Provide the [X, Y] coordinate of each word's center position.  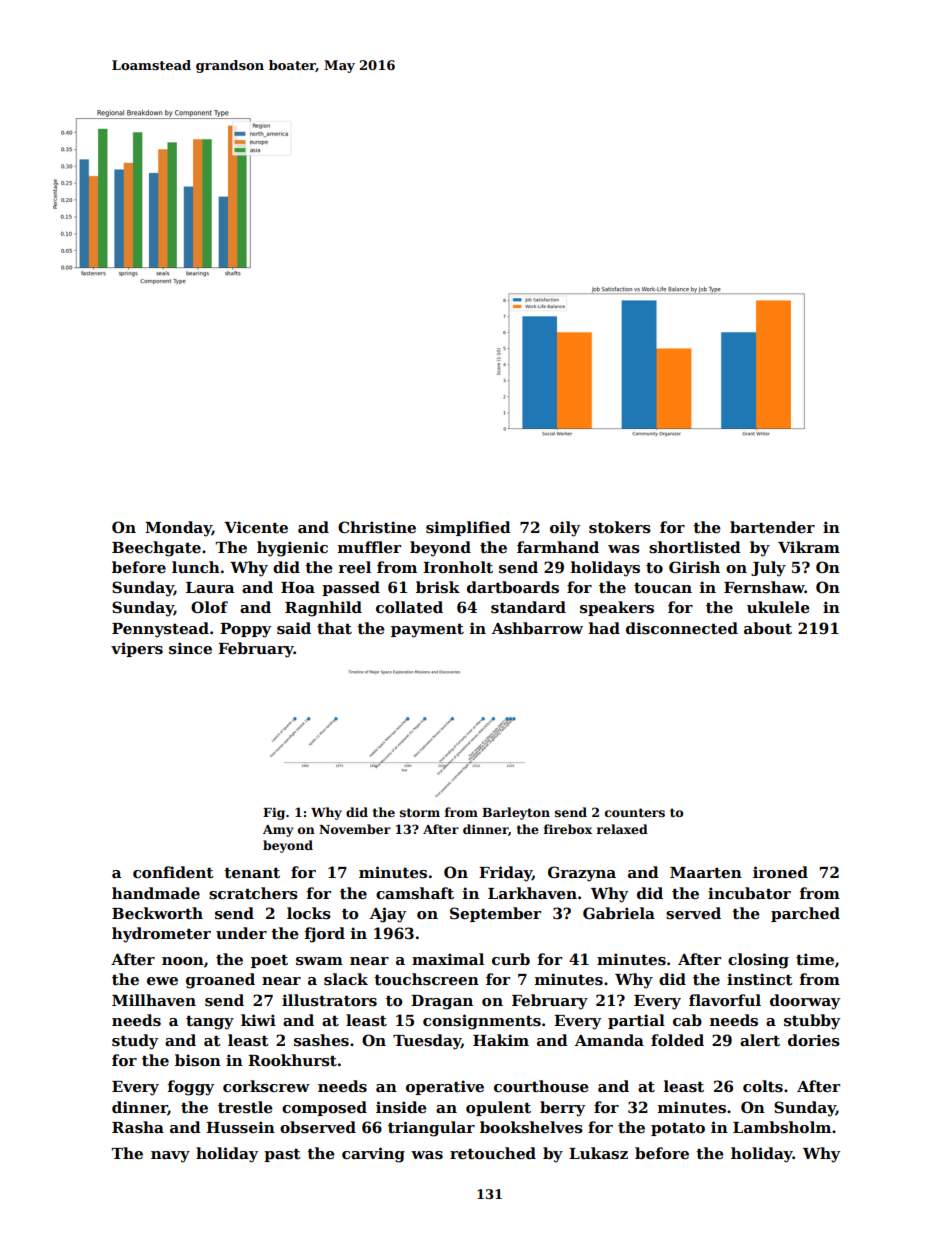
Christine [377, 527]
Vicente [256, 527]
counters [635, 812]
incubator [749, 893]
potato [678, 1129]
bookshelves [531, 1127]
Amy [278, 831]
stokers [620, 527]
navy [170, 1157]
